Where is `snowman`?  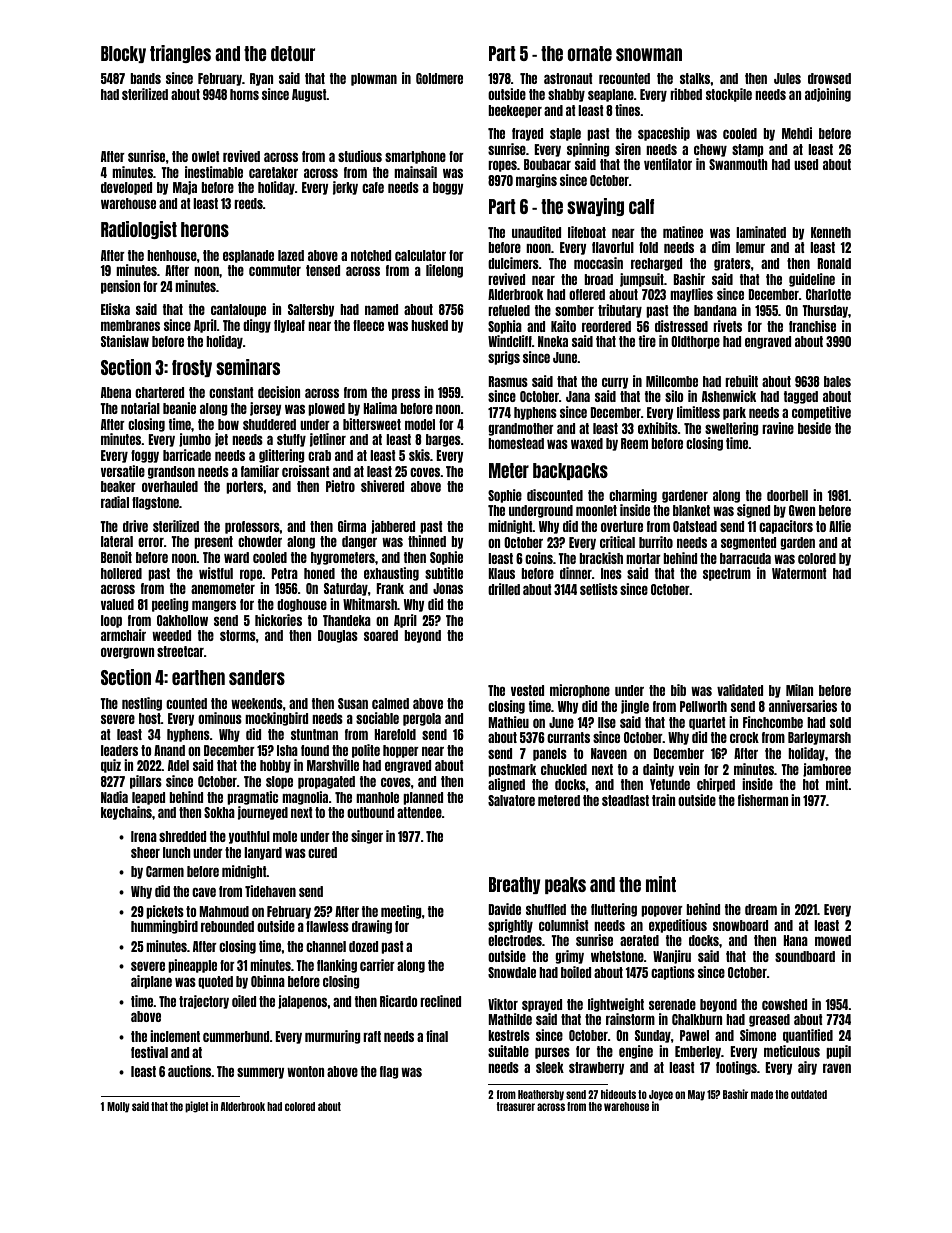
snowman is located at coordinates (649, 54).
